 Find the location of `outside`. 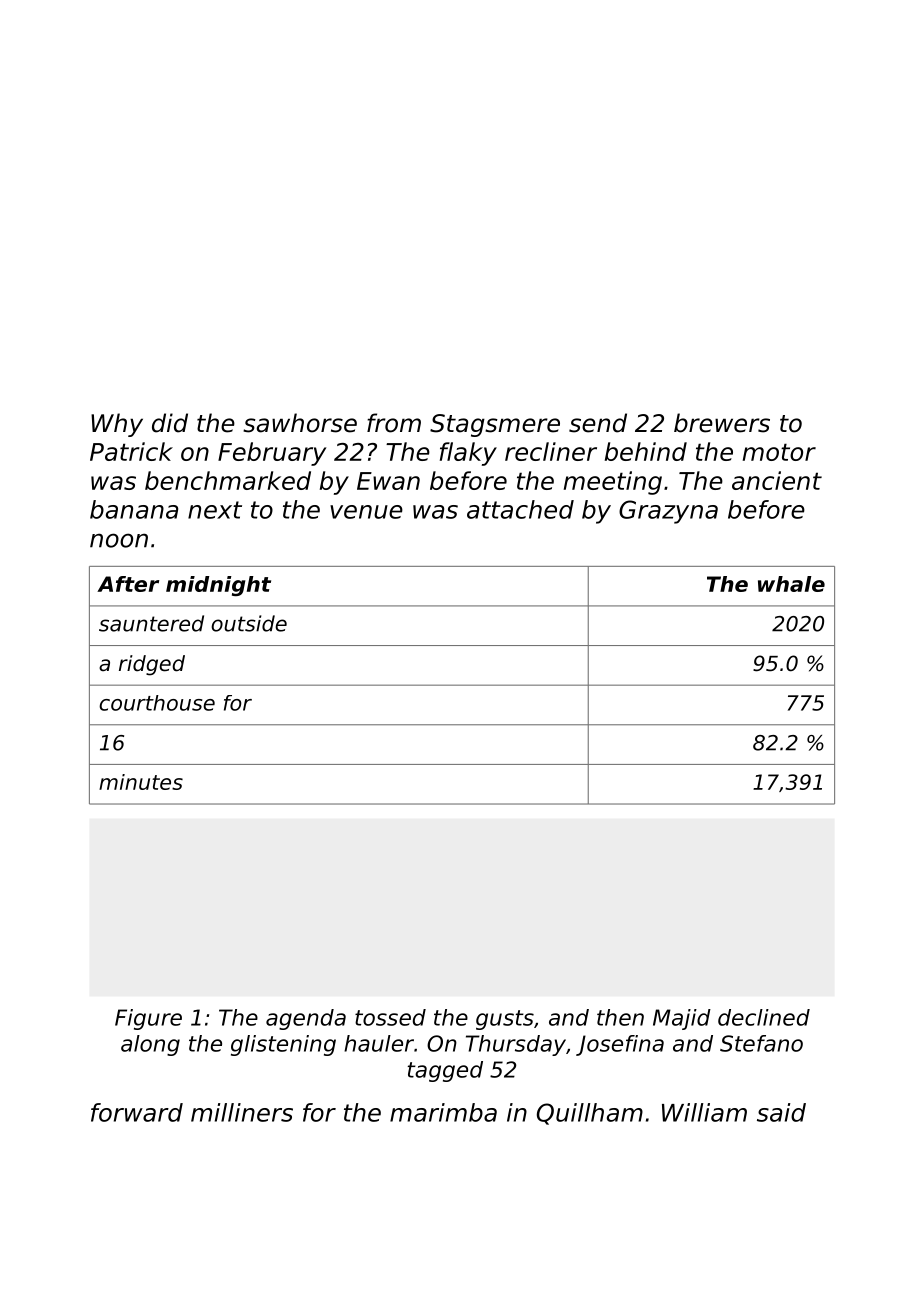

outside is located at coordinates (249, 623).
